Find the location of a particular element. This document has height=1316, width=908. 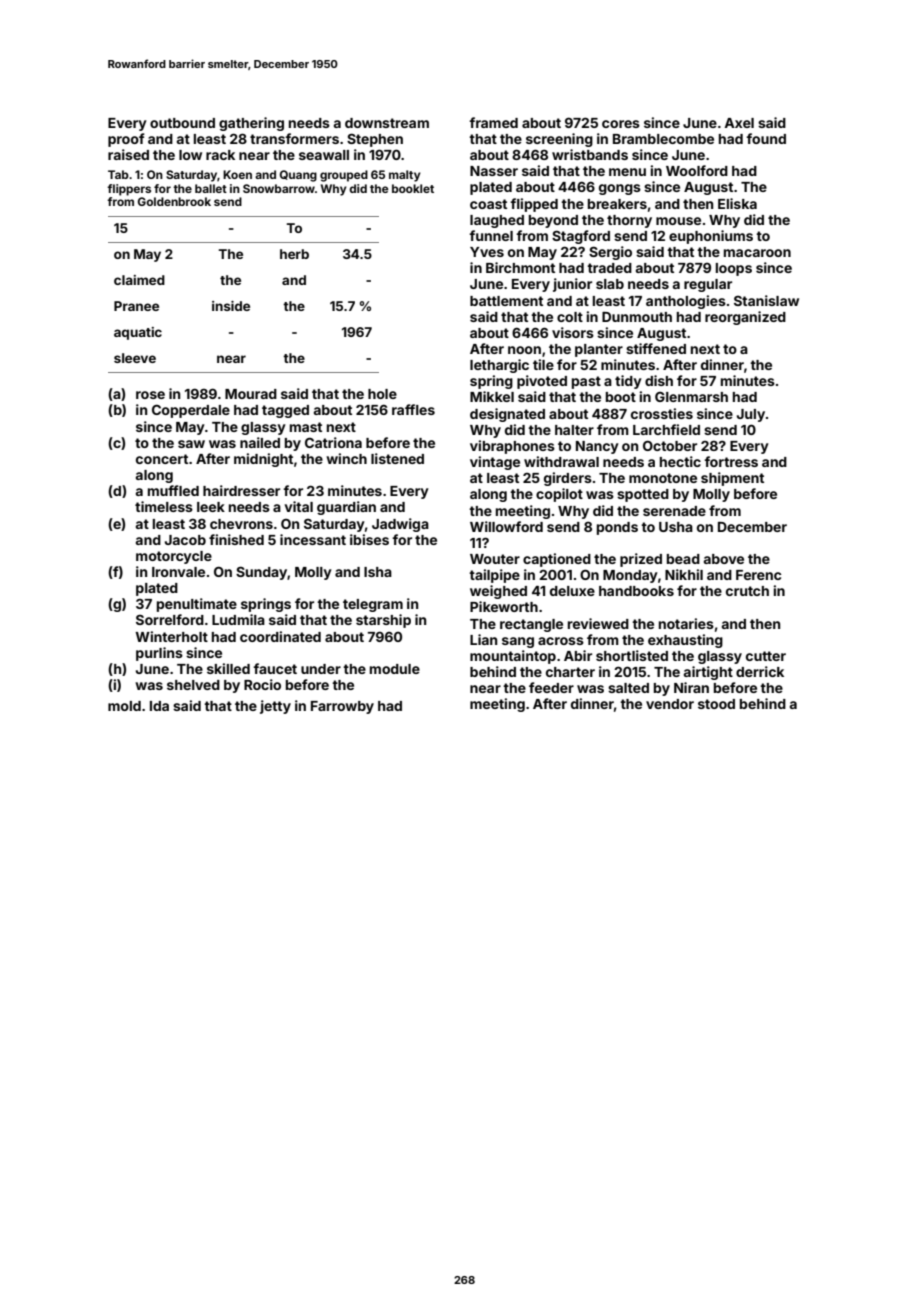

rose is located at coordinates (150, 395).
